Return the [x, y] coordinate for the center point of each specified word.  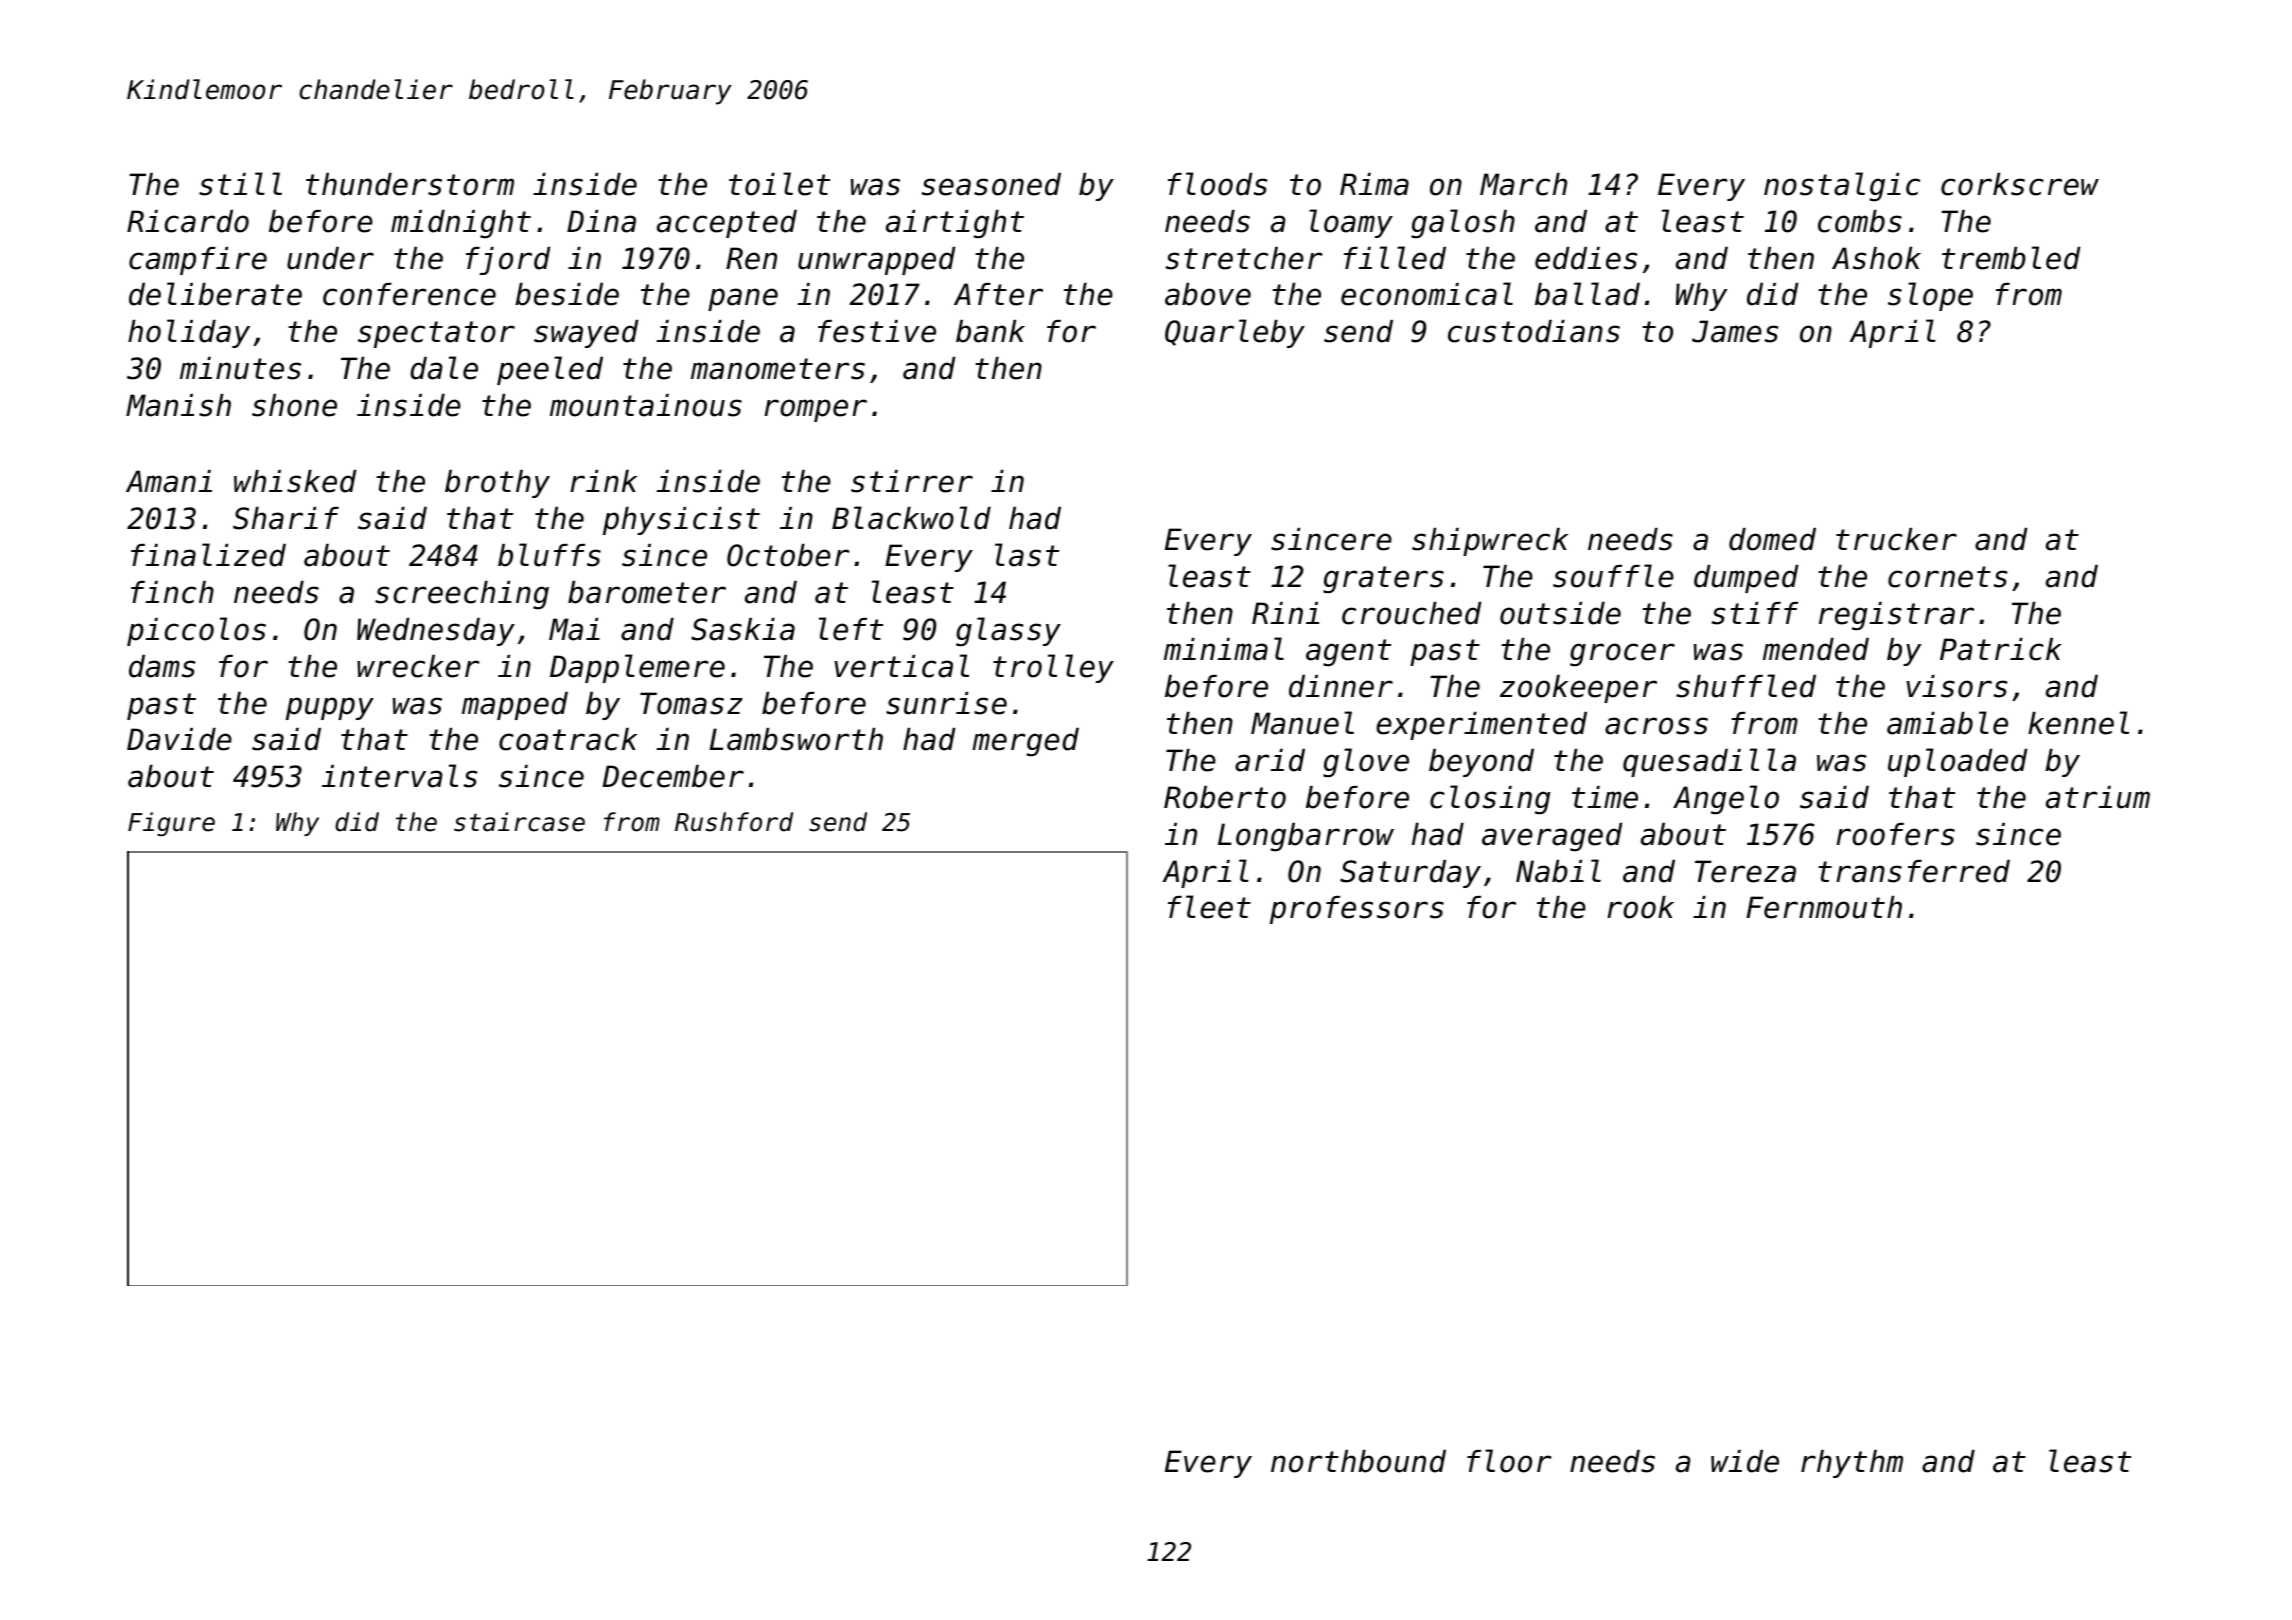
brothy [497, 484]
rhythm [1852, 1464]
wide [1745, 1461]
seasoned [991, 184]
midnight [461, 224]
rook [1640, 907]
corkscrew [2020, 184]
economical [1427, 294]
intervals [399, 776]
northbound [1358, 1461]
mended [1816, 649]
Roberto [1225, 797]
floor [1509, 1461]
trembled [2011, 258]
